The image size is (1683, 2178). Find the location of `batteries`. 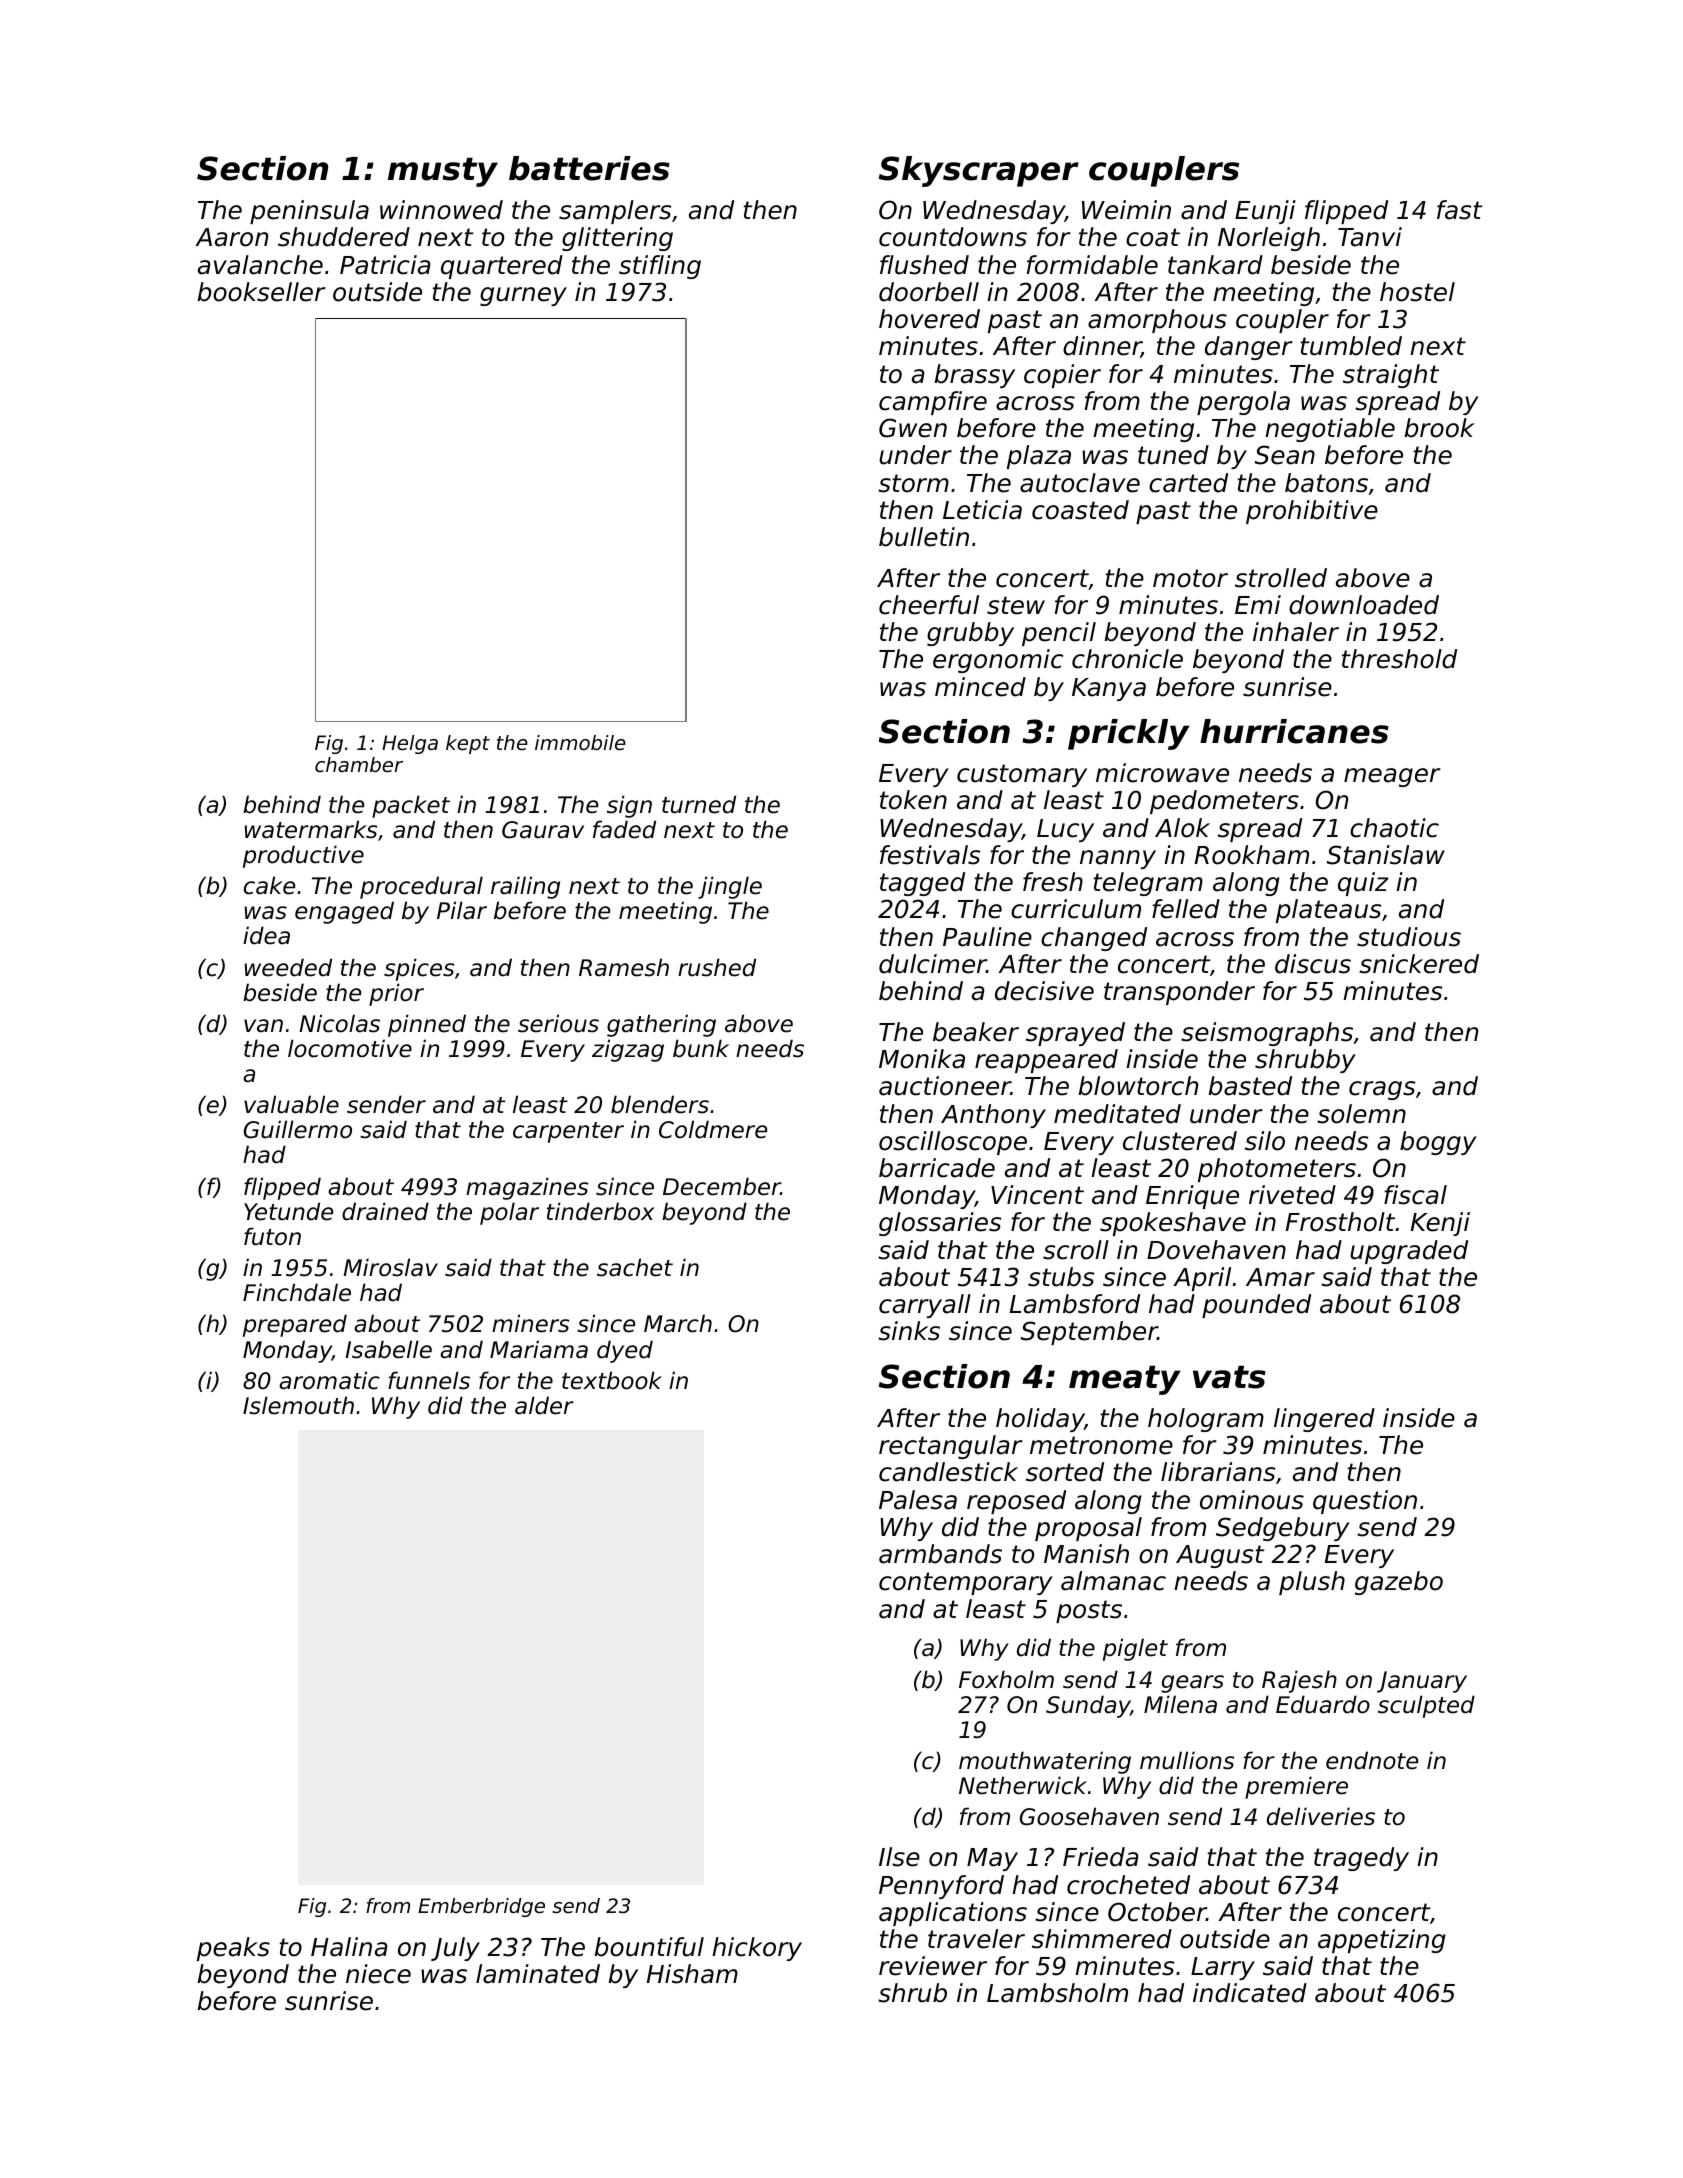

batteries is located at coordinates (589, 168).
